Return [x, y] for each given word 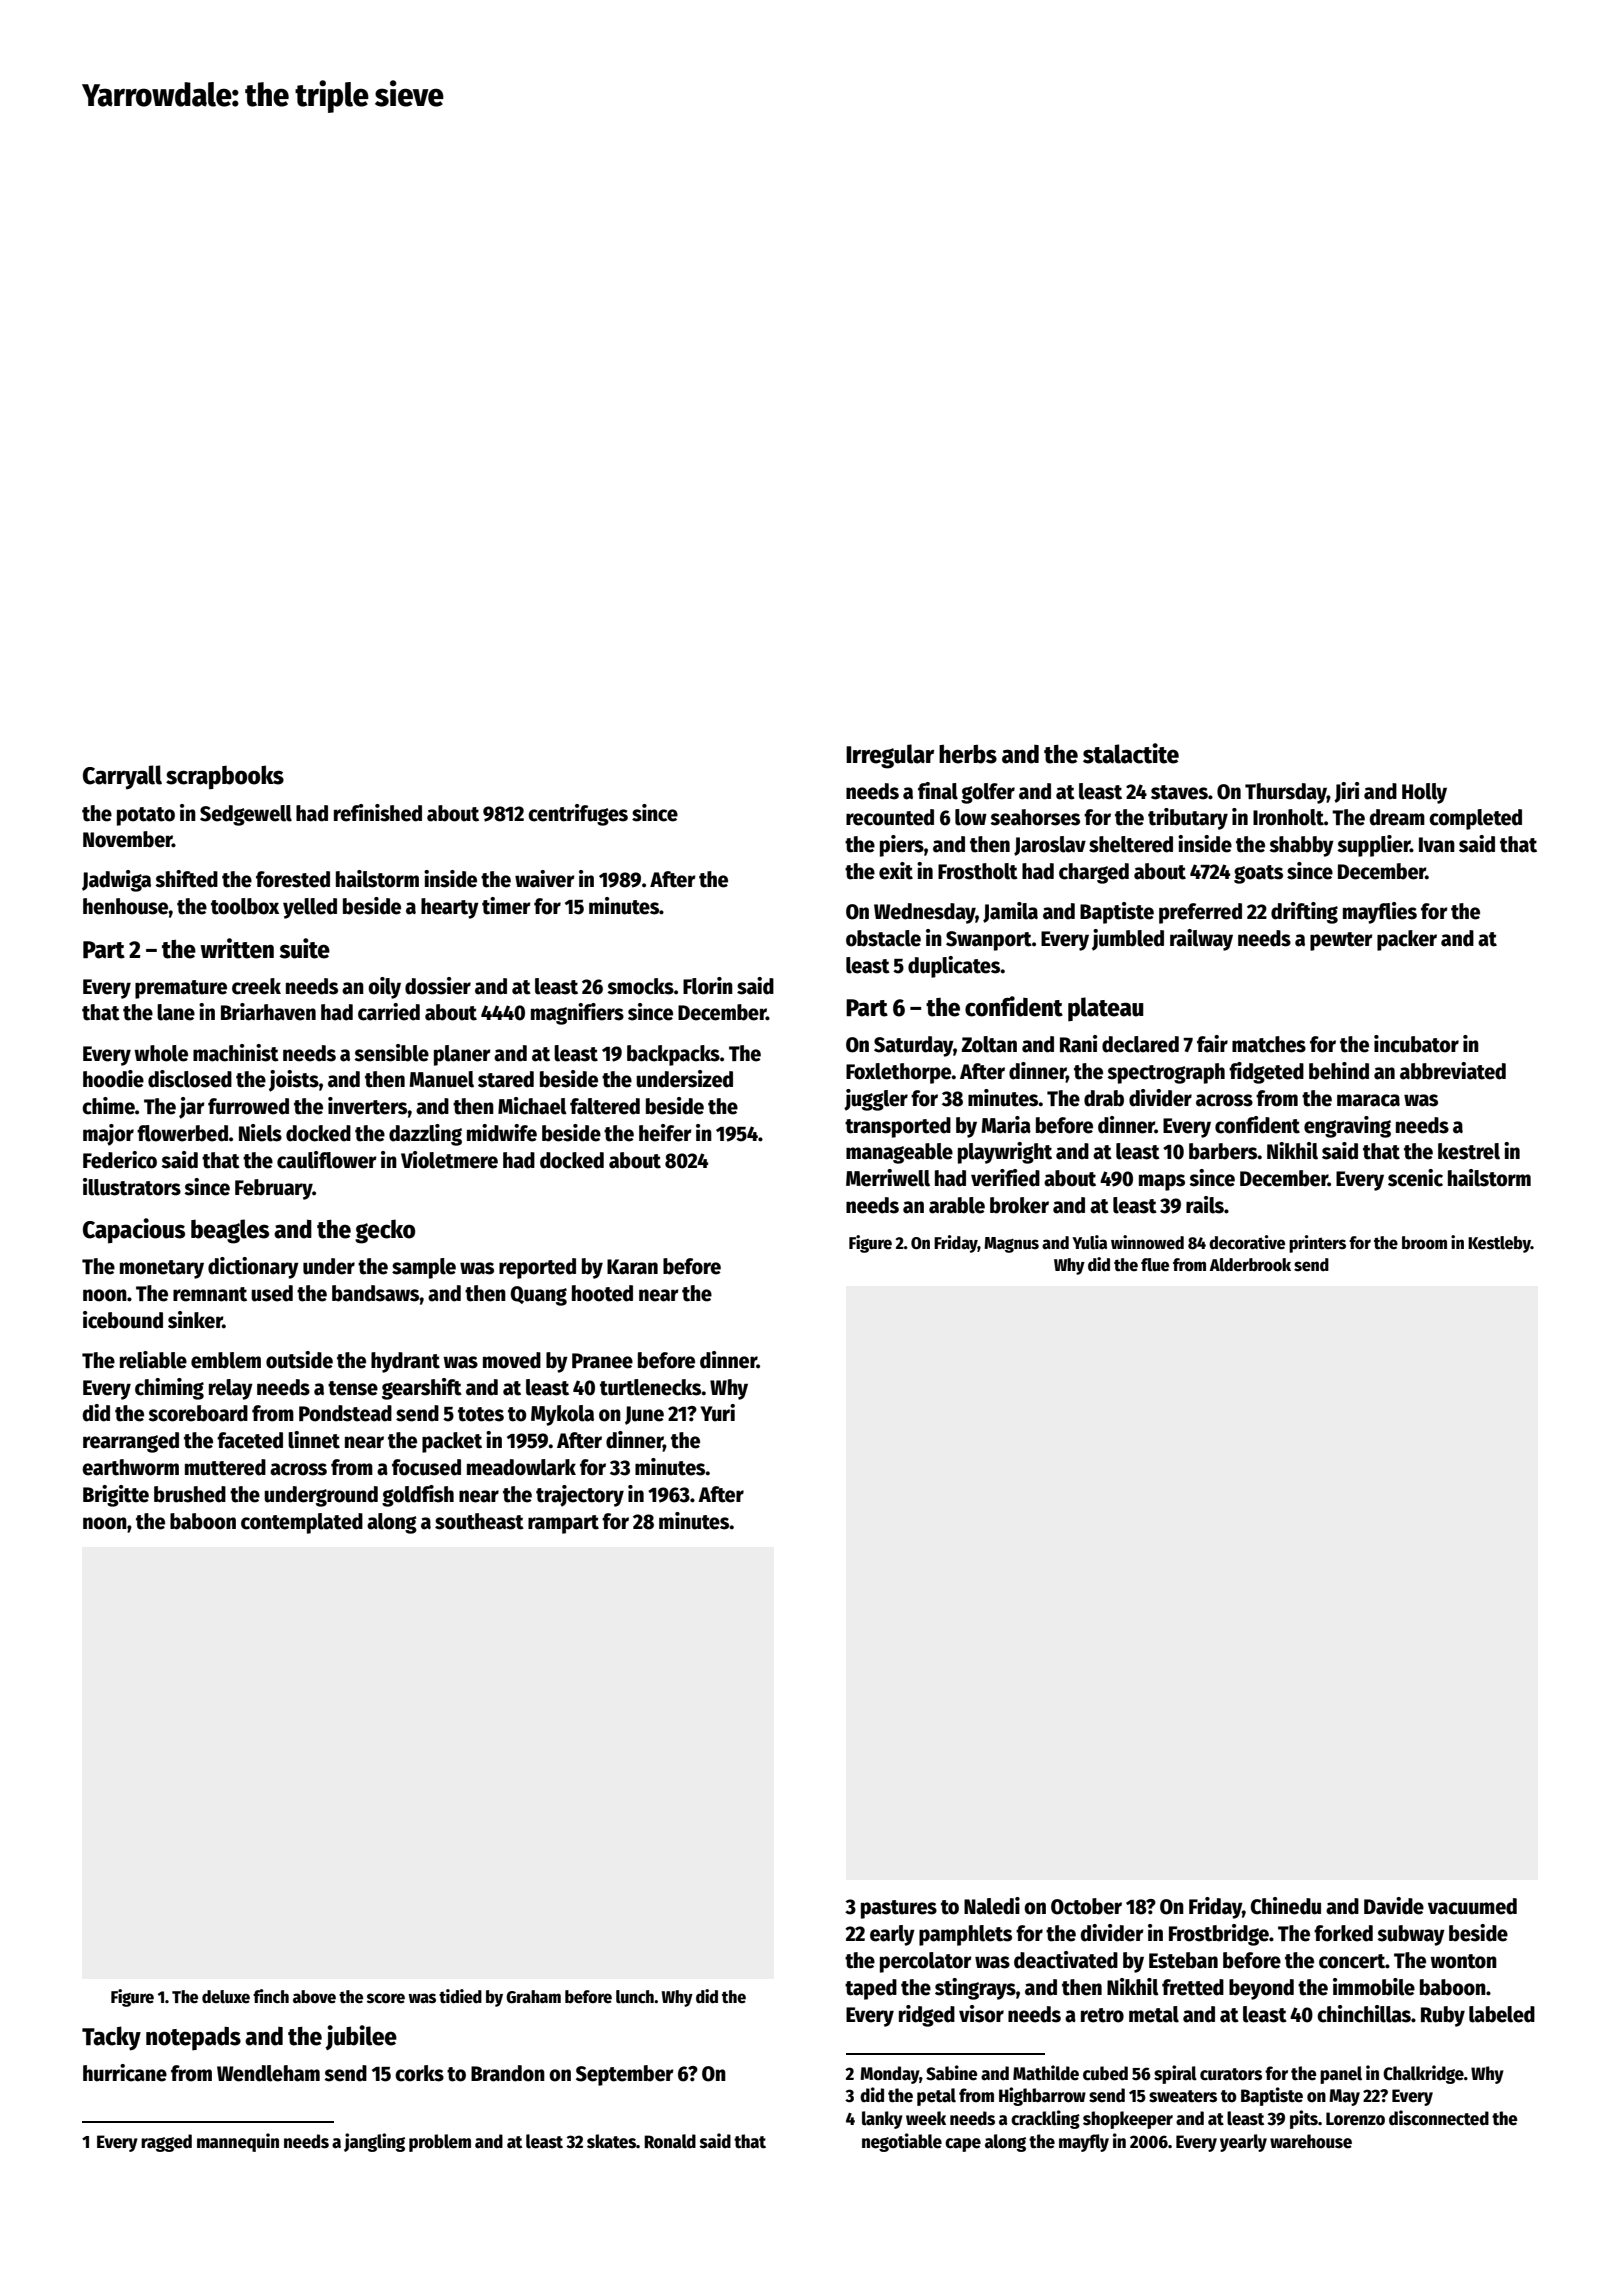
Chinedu [1285, 1906]
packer [1407, 940]
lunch [635, 1997]
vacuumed [1472, 1906]
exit [896, 871]
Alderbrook [1250, 1265]
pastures [899, 1909]
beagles [230, 1231]
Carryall [122, 777]
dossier [438, 986]
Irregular [890, 756]
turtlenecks [651, 1387]
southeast [479, 1521]
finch [271, 1996]
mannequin [238, 2142]
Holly [1424, 793]
